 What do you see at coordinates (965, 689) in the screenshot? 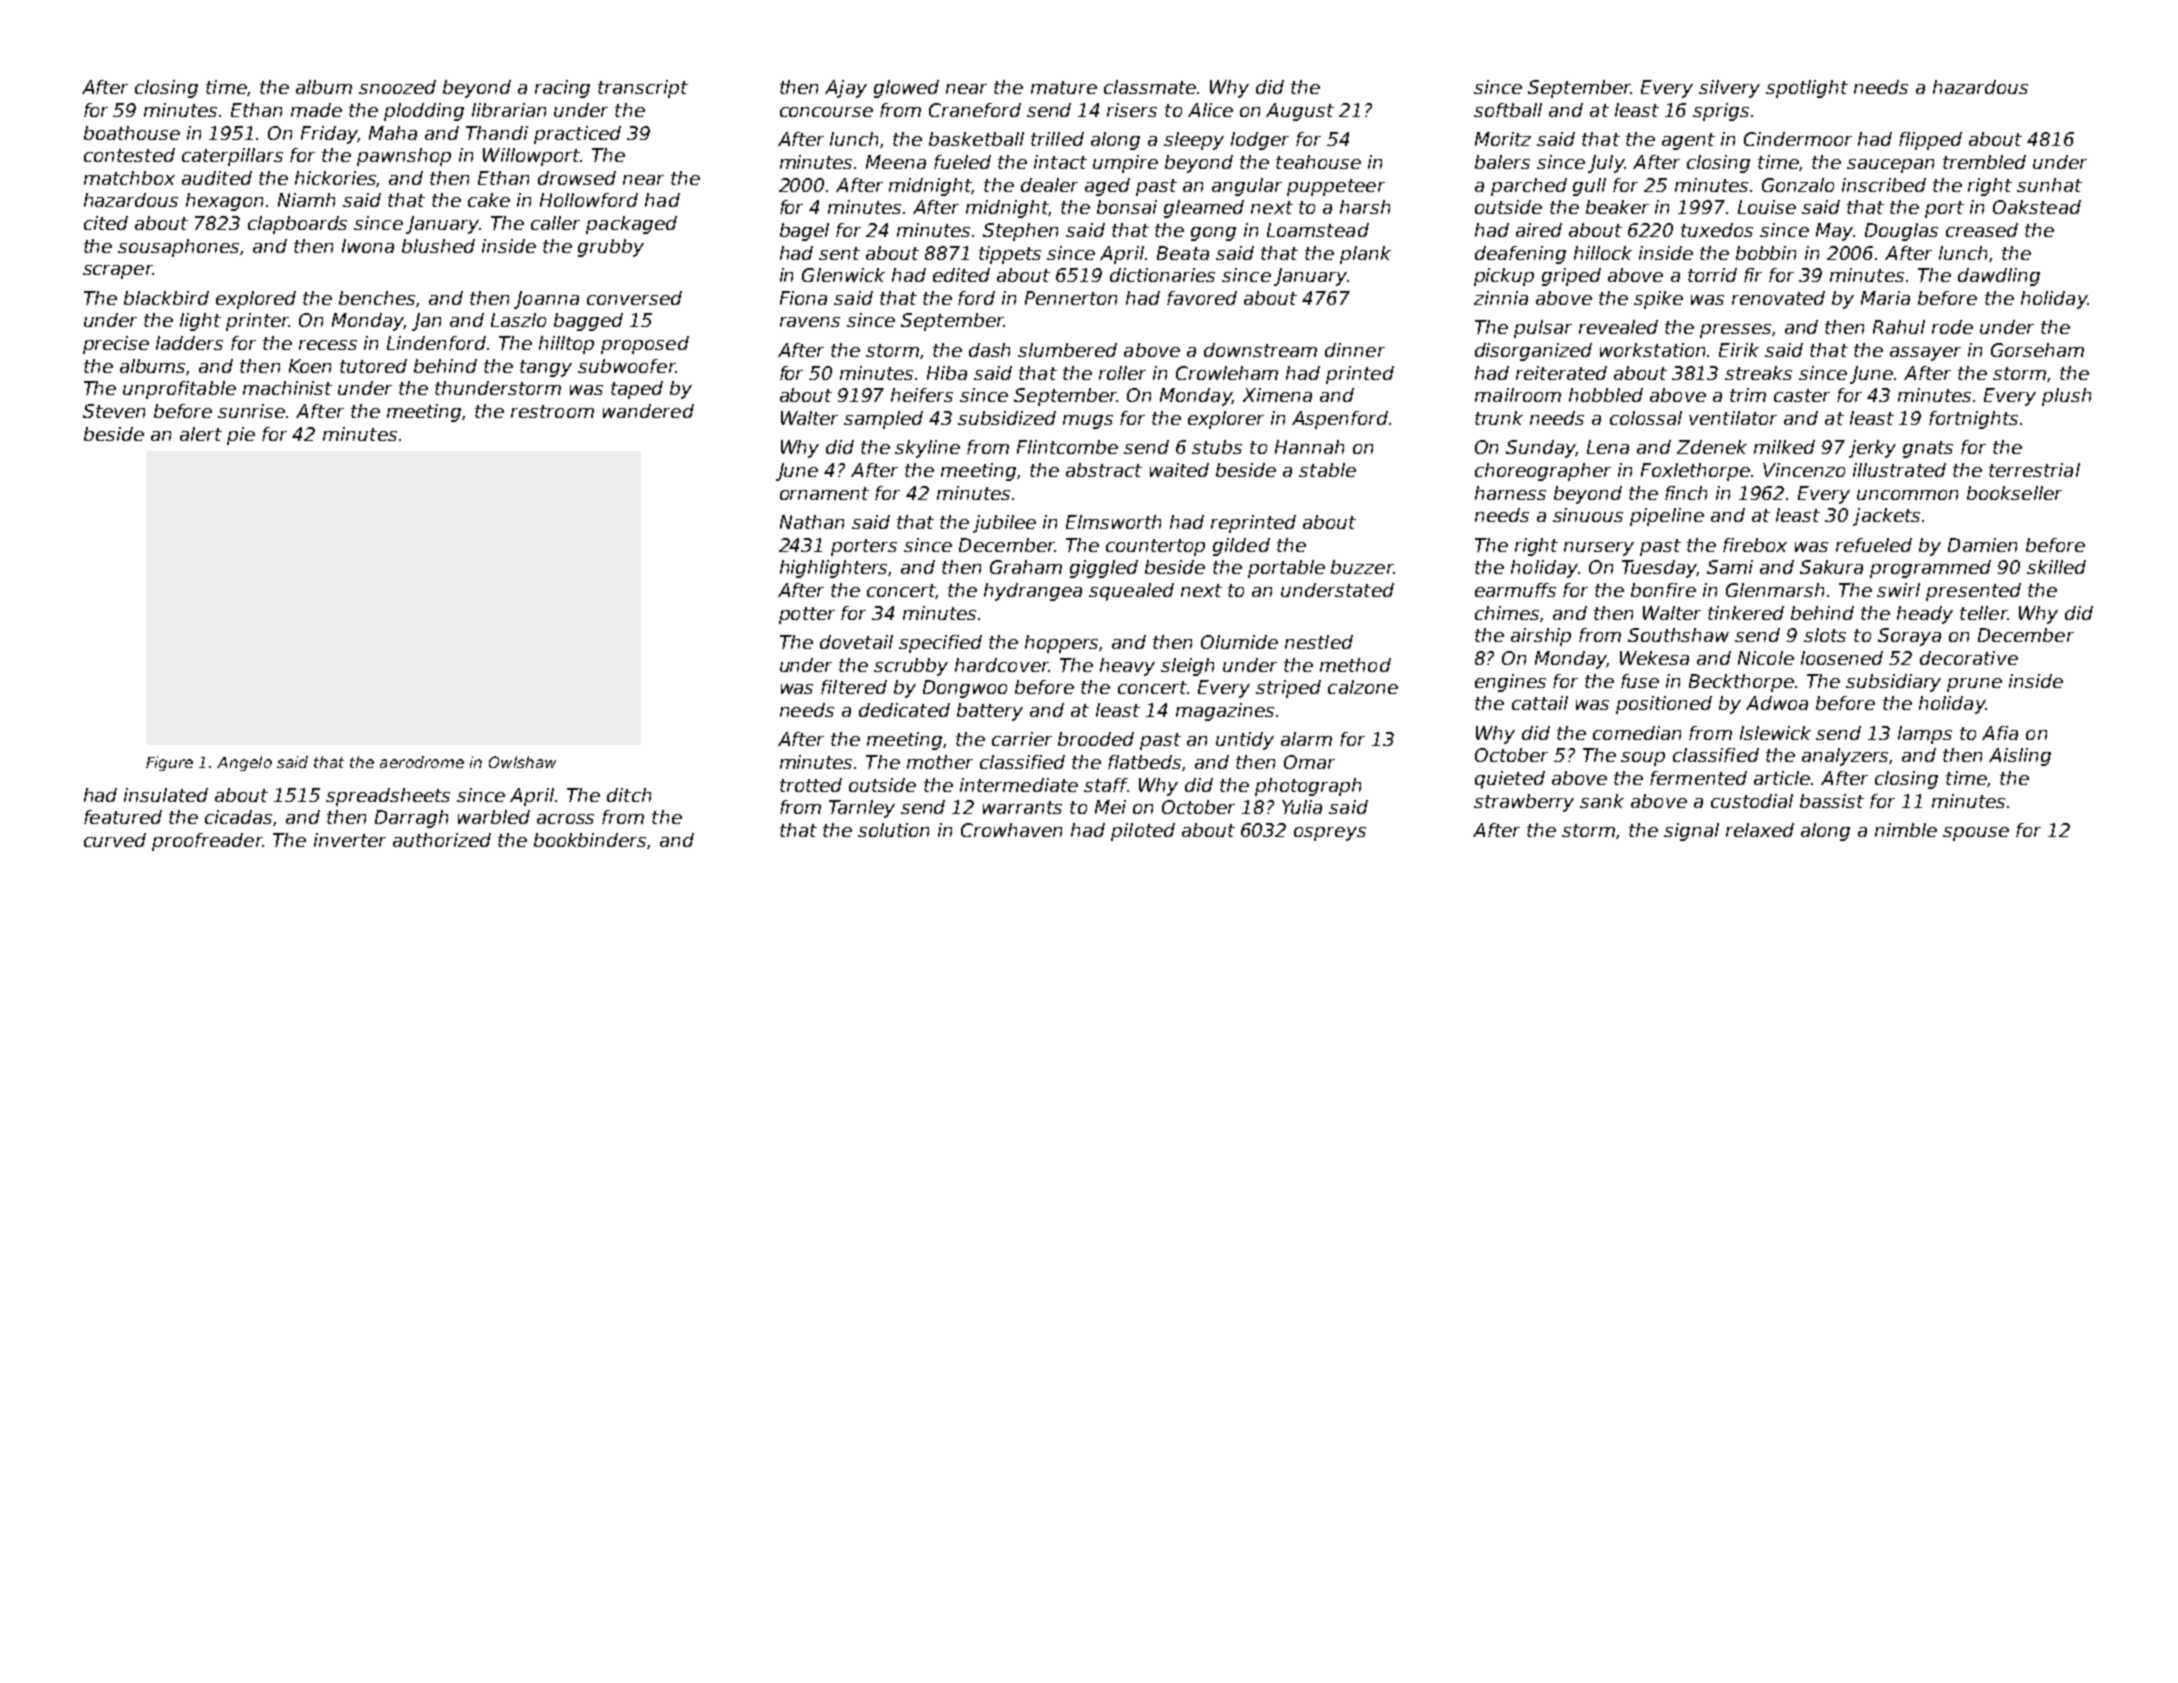
I see `Dongwoo` at bounding box center [965, 689].
